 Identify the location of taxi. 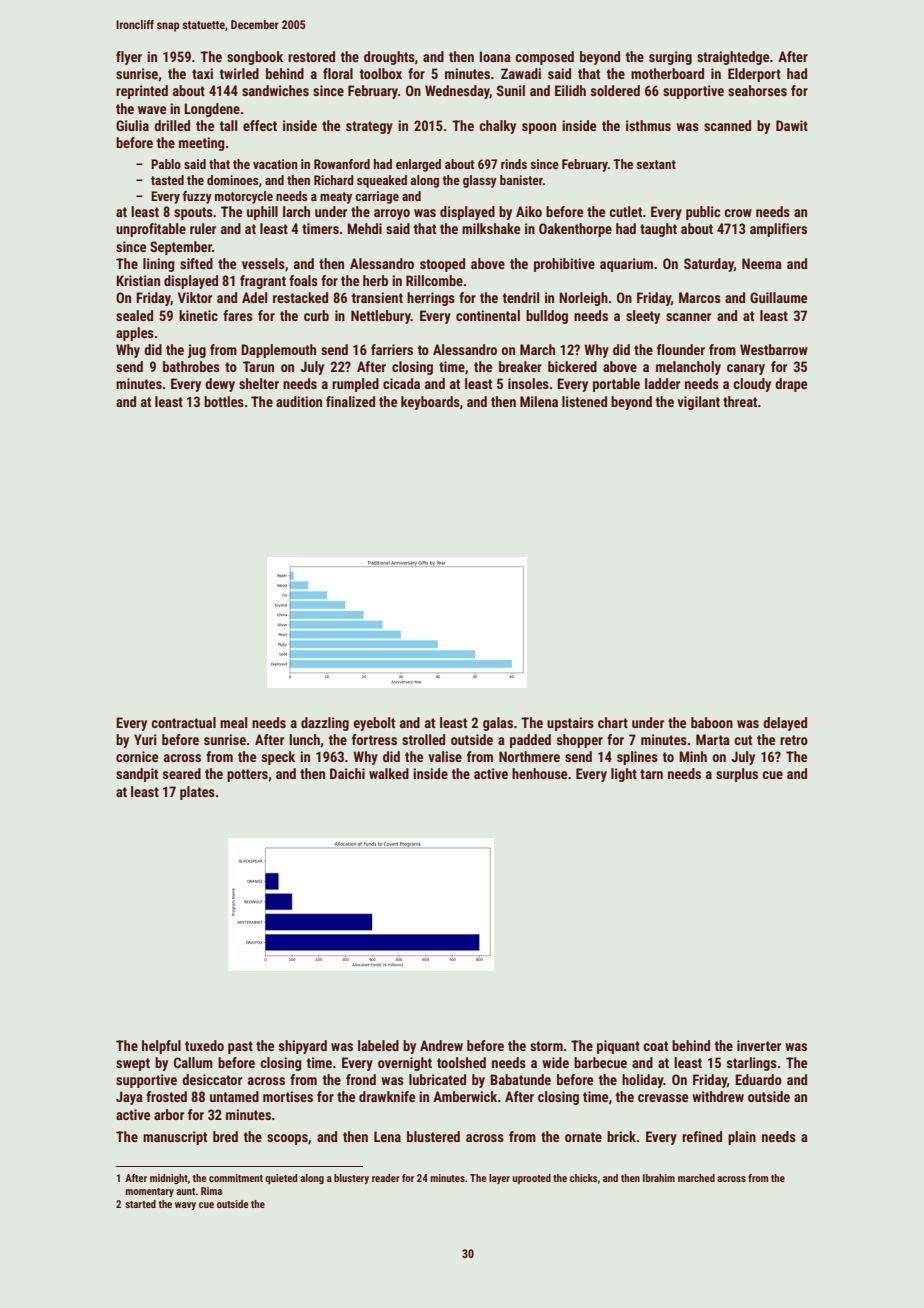
(202, 73).
